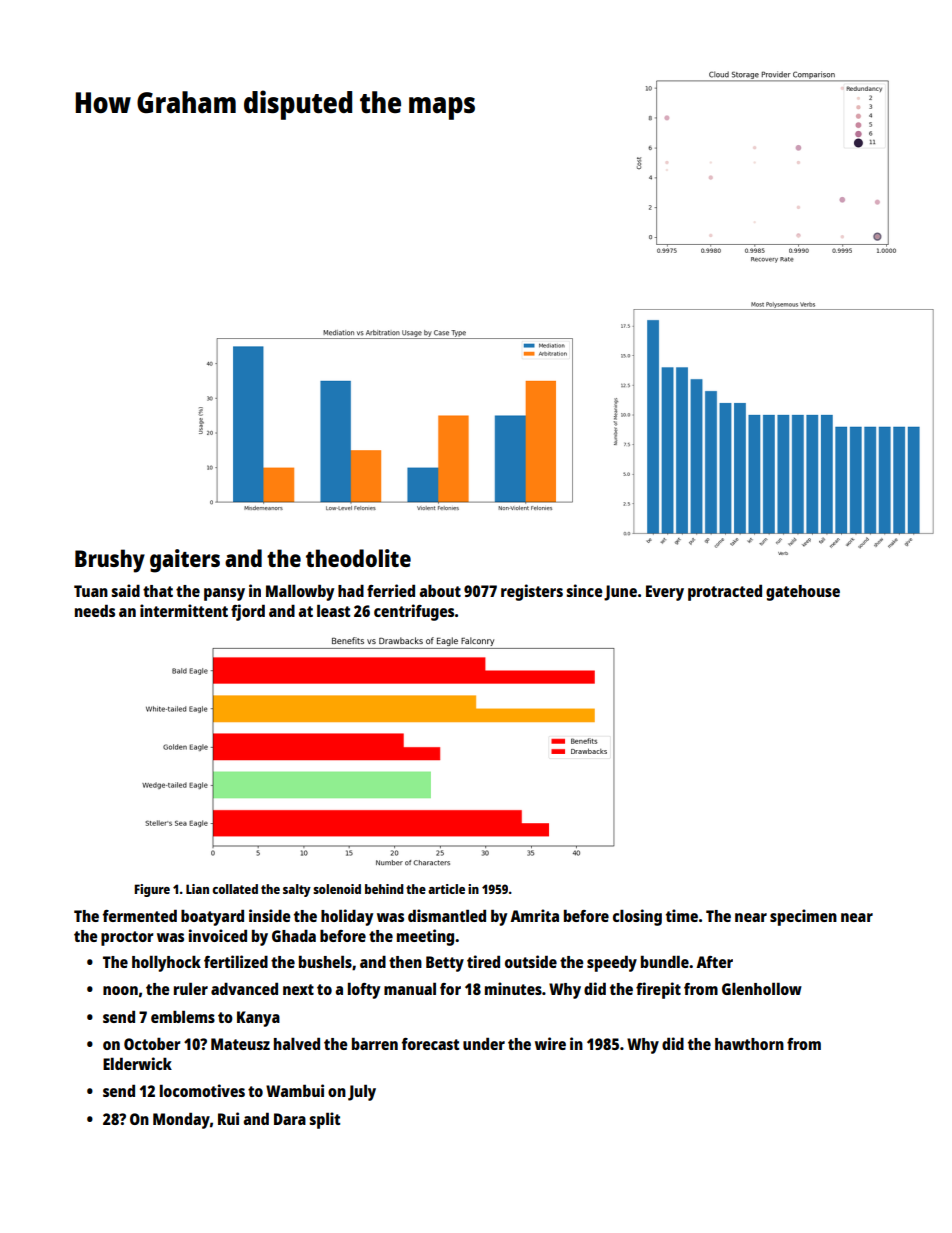 The height and width of the page is (1233, 952). Describe the element at coordinates (391, 590) in the page. I see `ferried` at that location.
